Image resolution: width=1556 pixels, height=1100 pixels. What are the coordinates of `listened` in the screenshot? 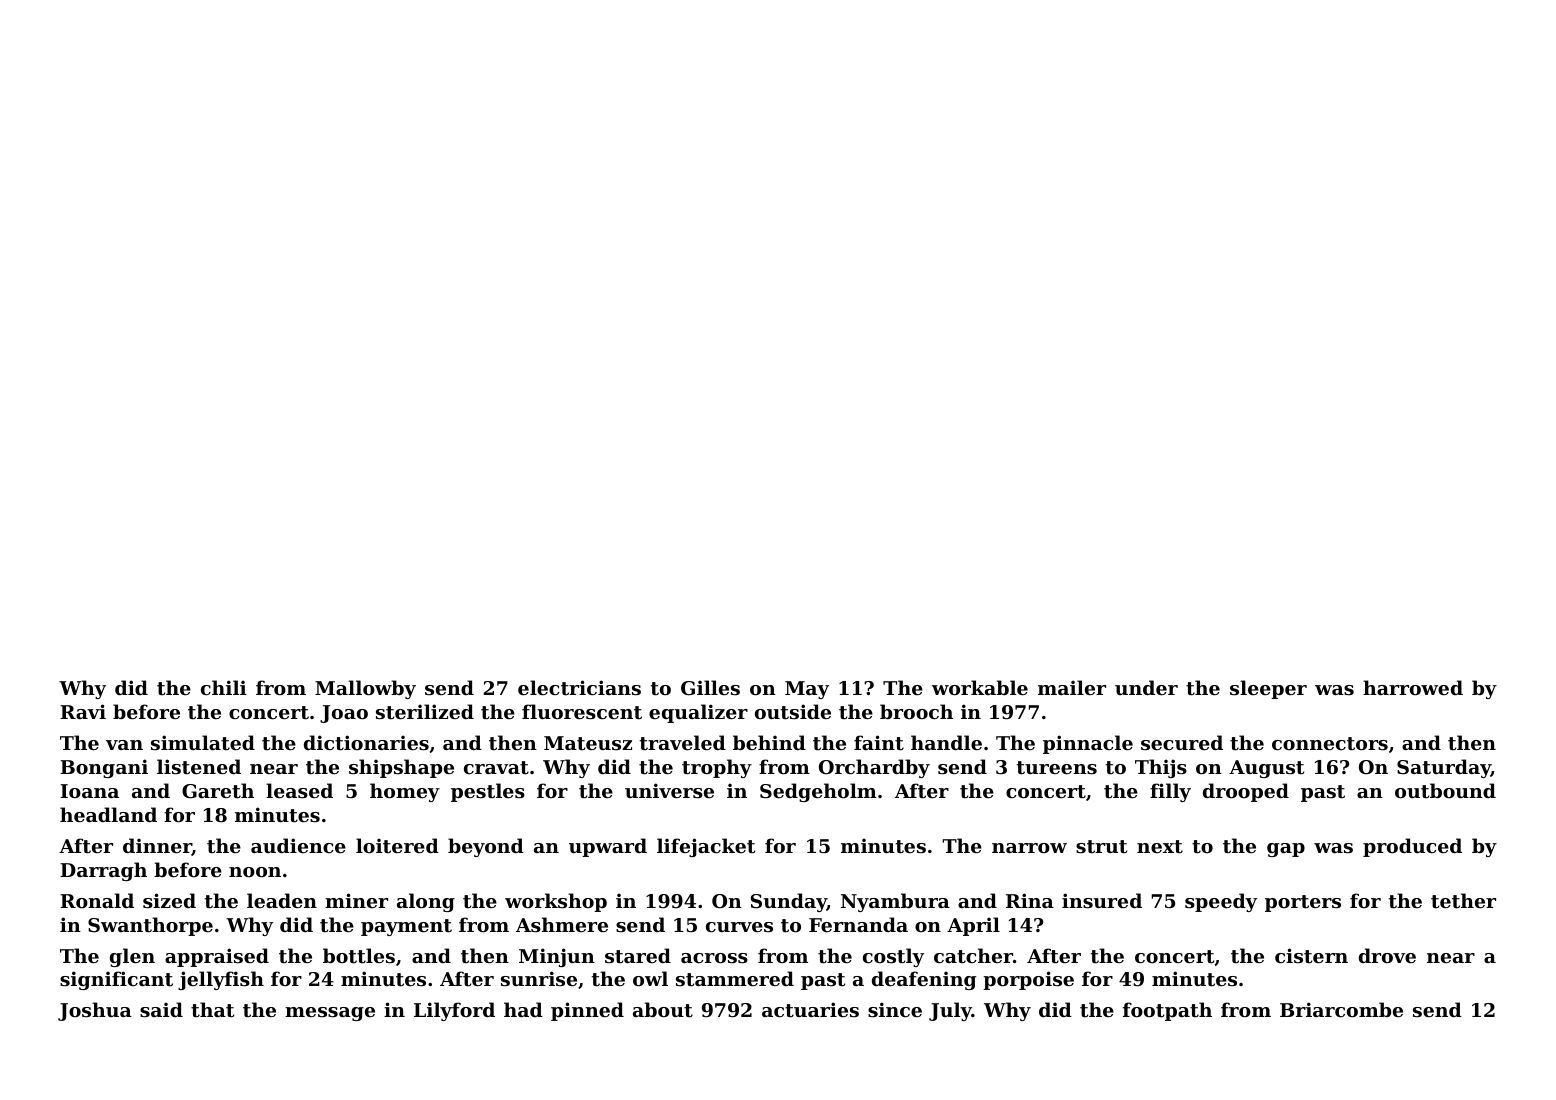 It's located at (199, 767).
